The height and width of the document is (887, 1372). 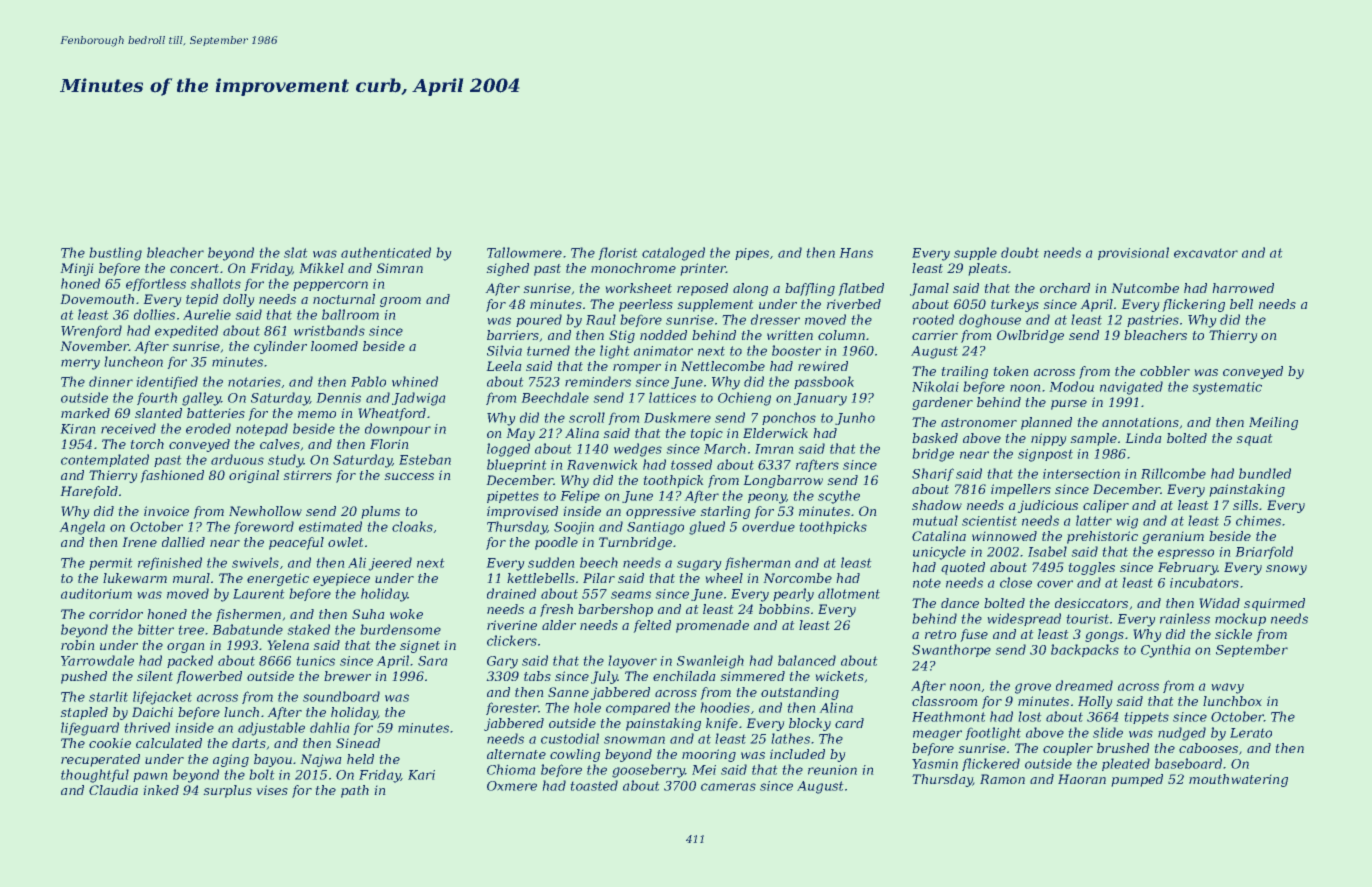 I want to click on turned, so click(x=548, y=350).
